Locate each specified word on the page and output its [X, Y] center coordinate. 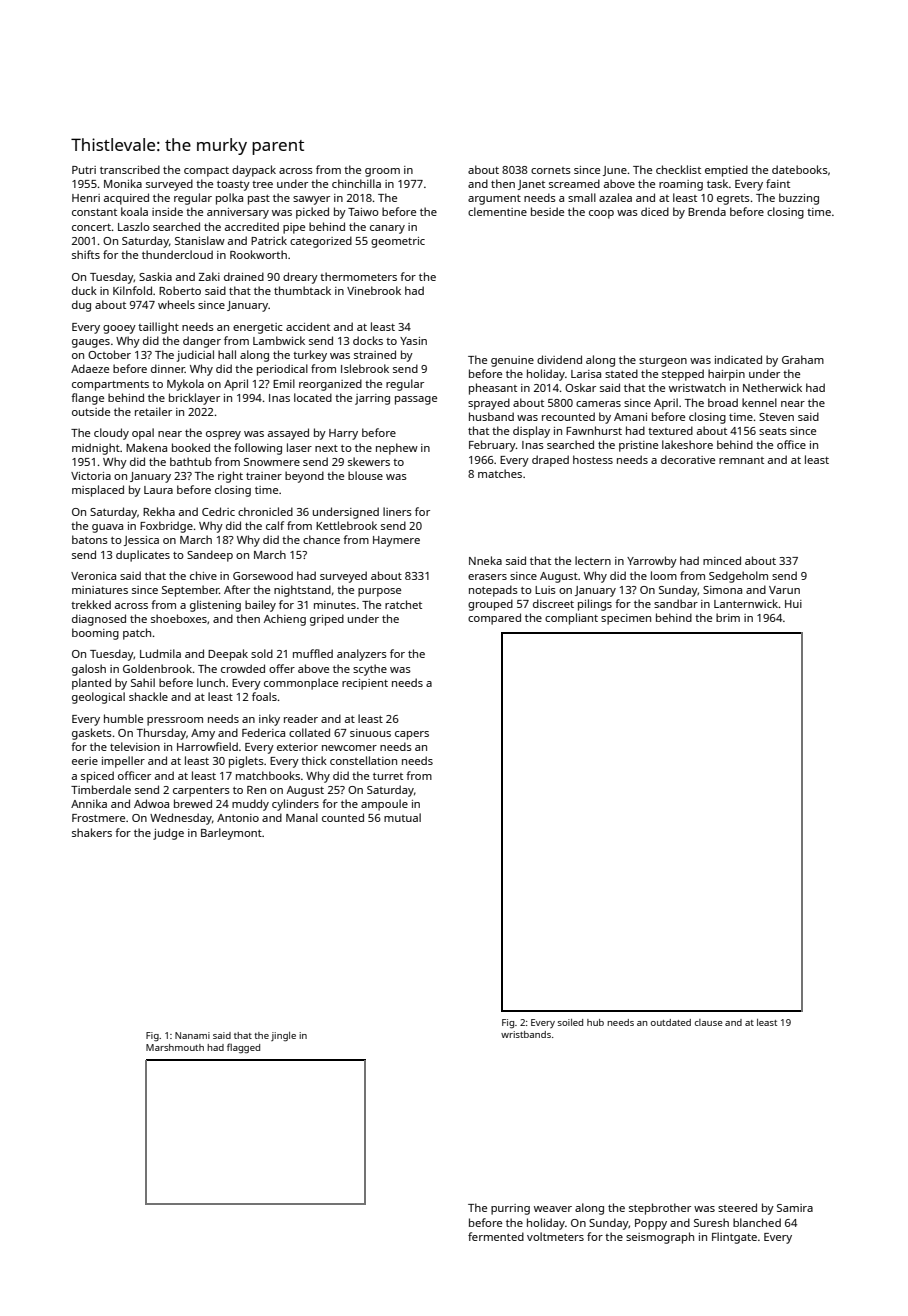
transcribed [130, 169]
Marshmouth [175, 1047]
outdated [671, 1022]
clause [709, 1022]
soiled [570, 1022]
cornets [551, 170]
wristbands [526, 1034]
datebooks [800, 169]
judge [168, 834]
